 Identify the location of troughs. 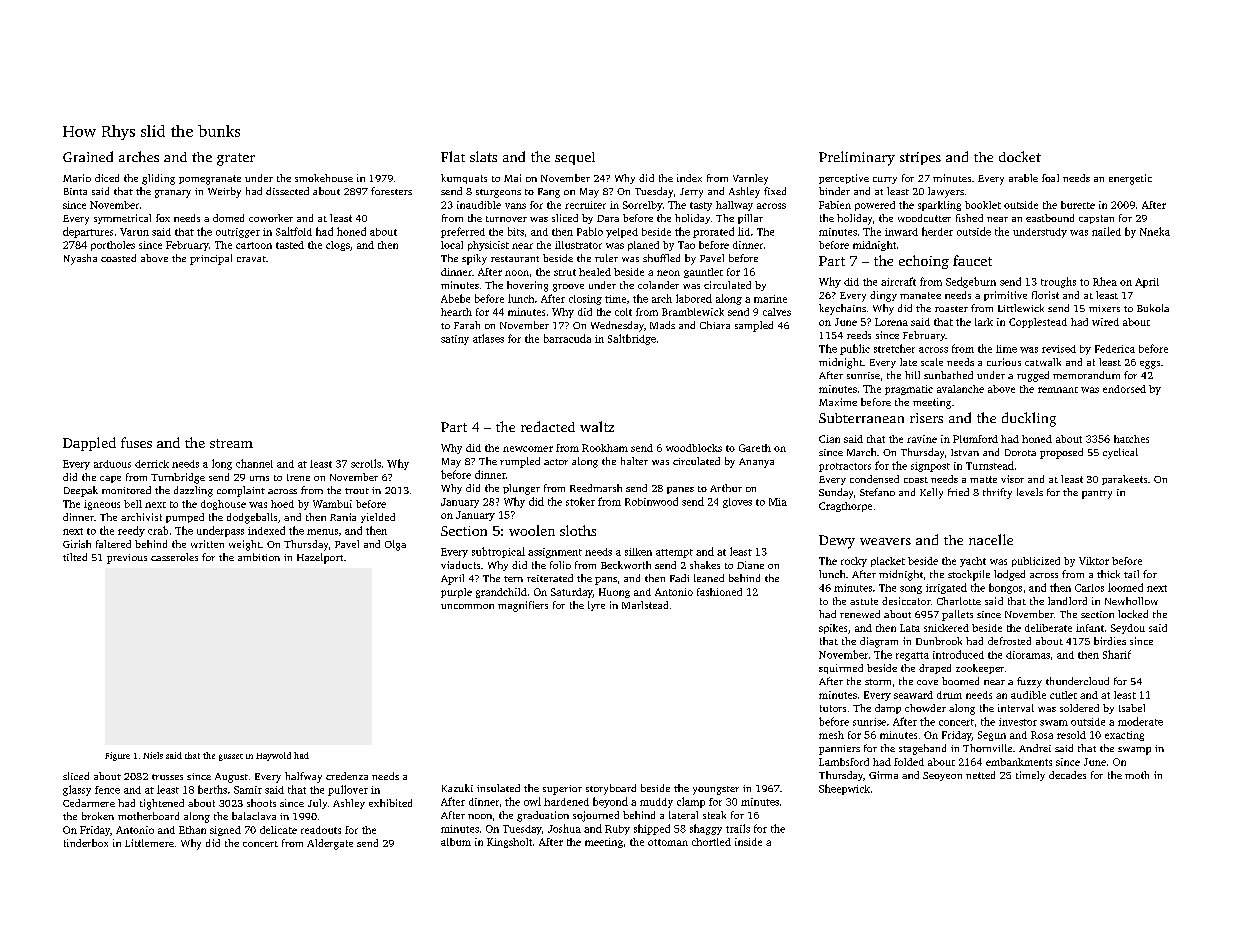
(1058, 282).
